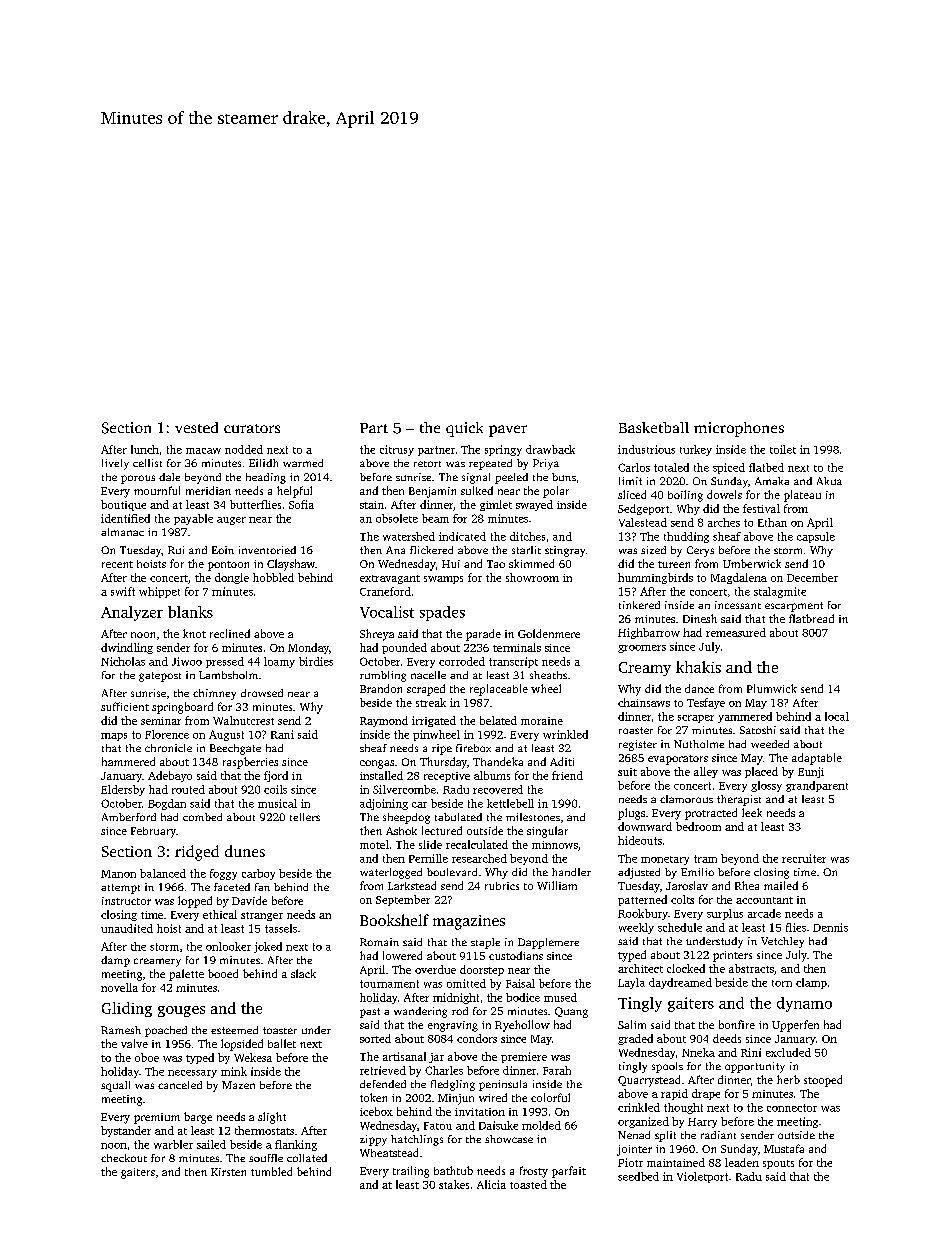 The height and width of the page is (1233, 952). What do you see at coordinates (406, 818) in the page?
I see `sheepdog` at bounding box center [406, 818].
